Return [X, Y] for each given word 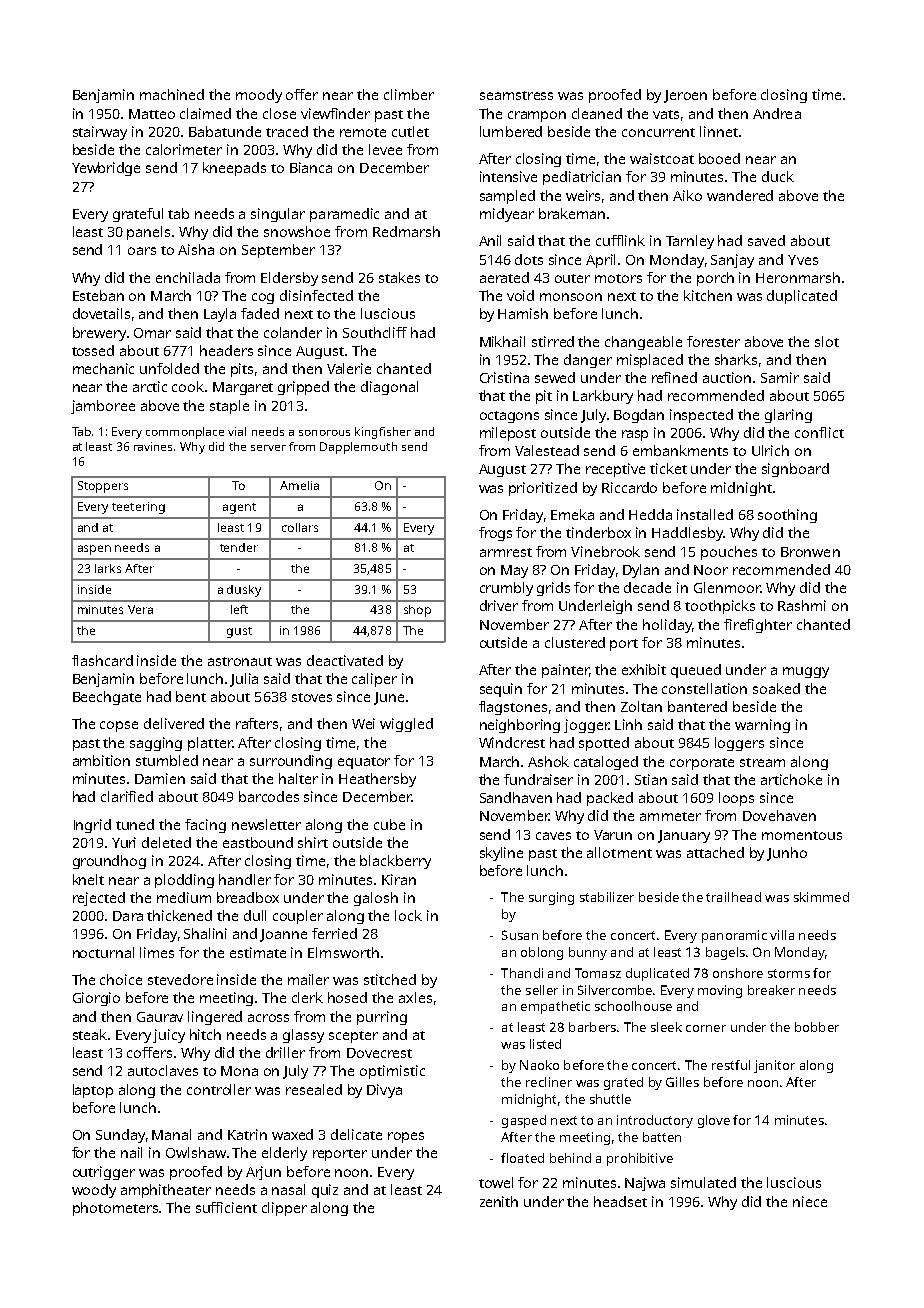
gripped [303, 388]
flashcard [102, 660]
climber [409, 94]
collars [300, 527]
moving [720, 991]
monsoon [571, 297]
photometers [116, 1209]
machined [172, 94]
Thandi [522, 973]
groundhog [109, 862]
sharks [736, 359]
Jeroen [685, 96]
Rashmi [802, 605]
